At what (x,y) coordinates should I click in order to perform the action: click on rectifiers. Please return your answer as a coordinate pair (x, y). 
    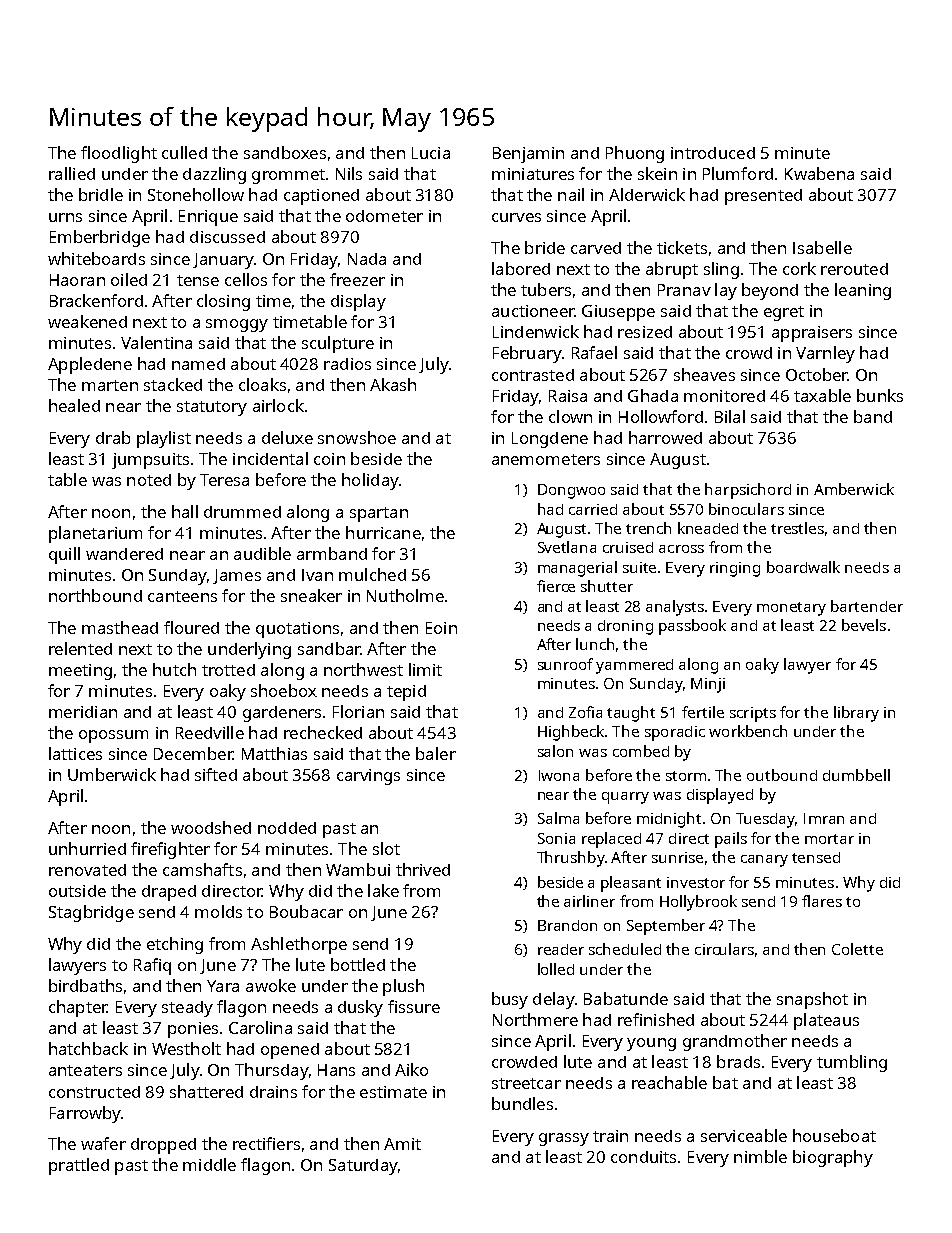
    Looking at the image, I should click on (266, 1143).
